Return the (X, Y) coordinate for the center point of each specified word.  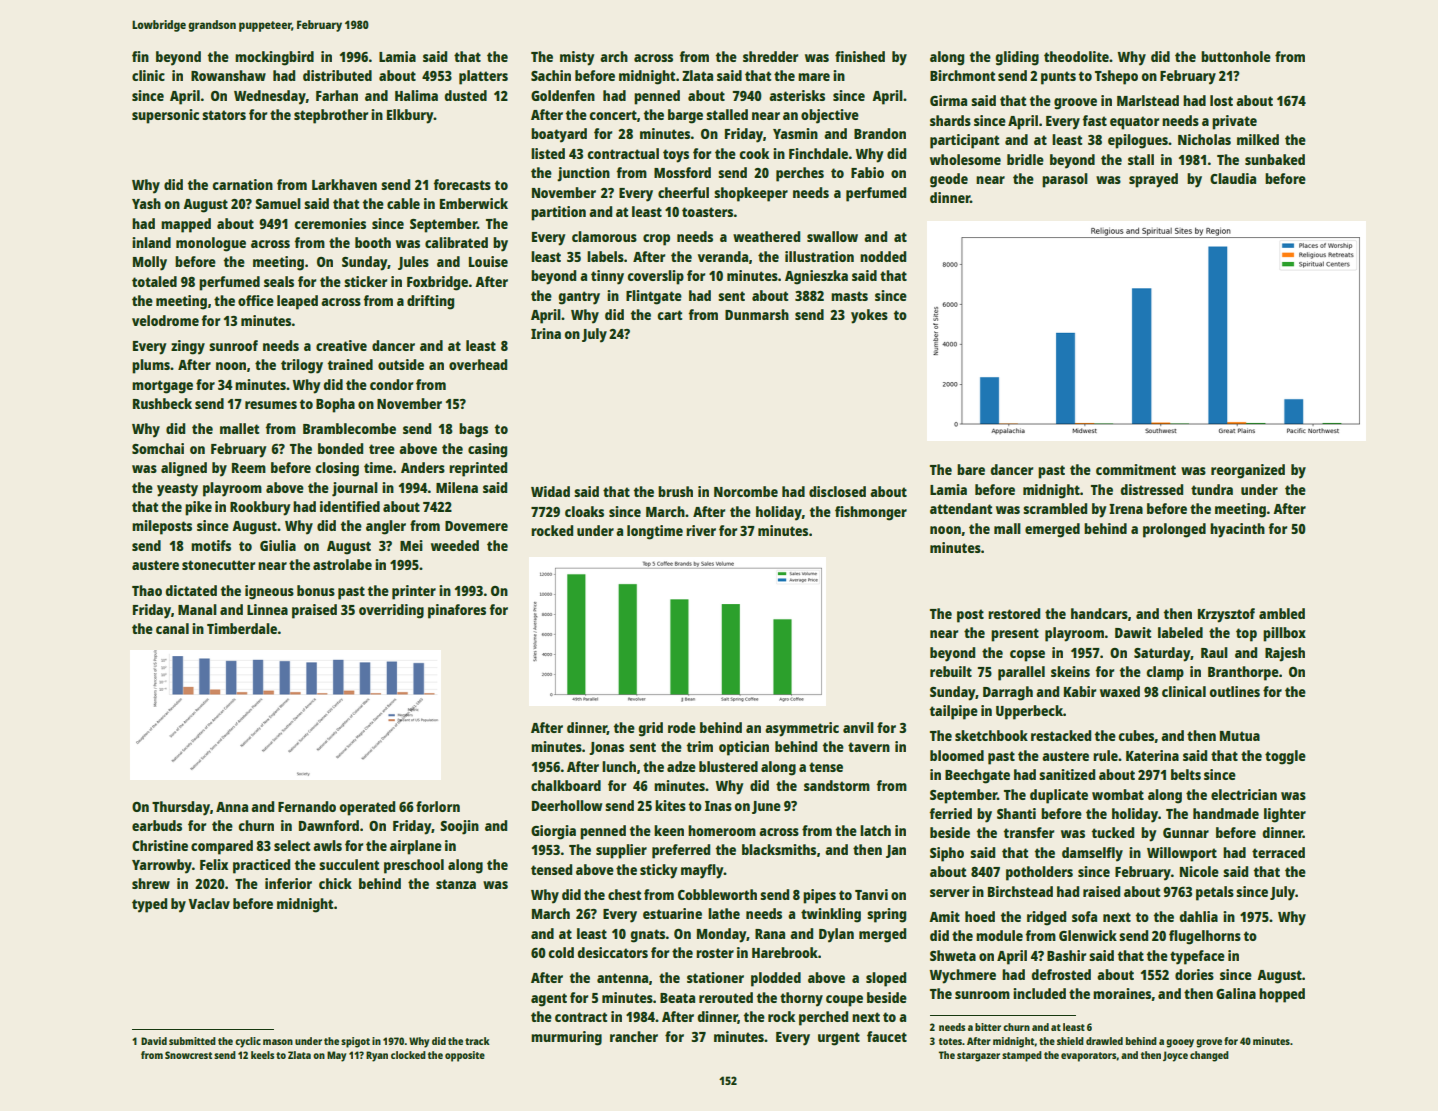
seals (279, 281)
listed (548, 153)
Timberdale (242, 628)
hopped (1282, 995)
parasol (1065, 180)
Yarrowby (162, 866)
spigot (355, 1042)
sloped (886, 979)
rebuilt (951, 671)
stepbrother (331, 116)
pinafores (457, 611)
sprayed (1153, 180)
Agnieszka (816, 277)
